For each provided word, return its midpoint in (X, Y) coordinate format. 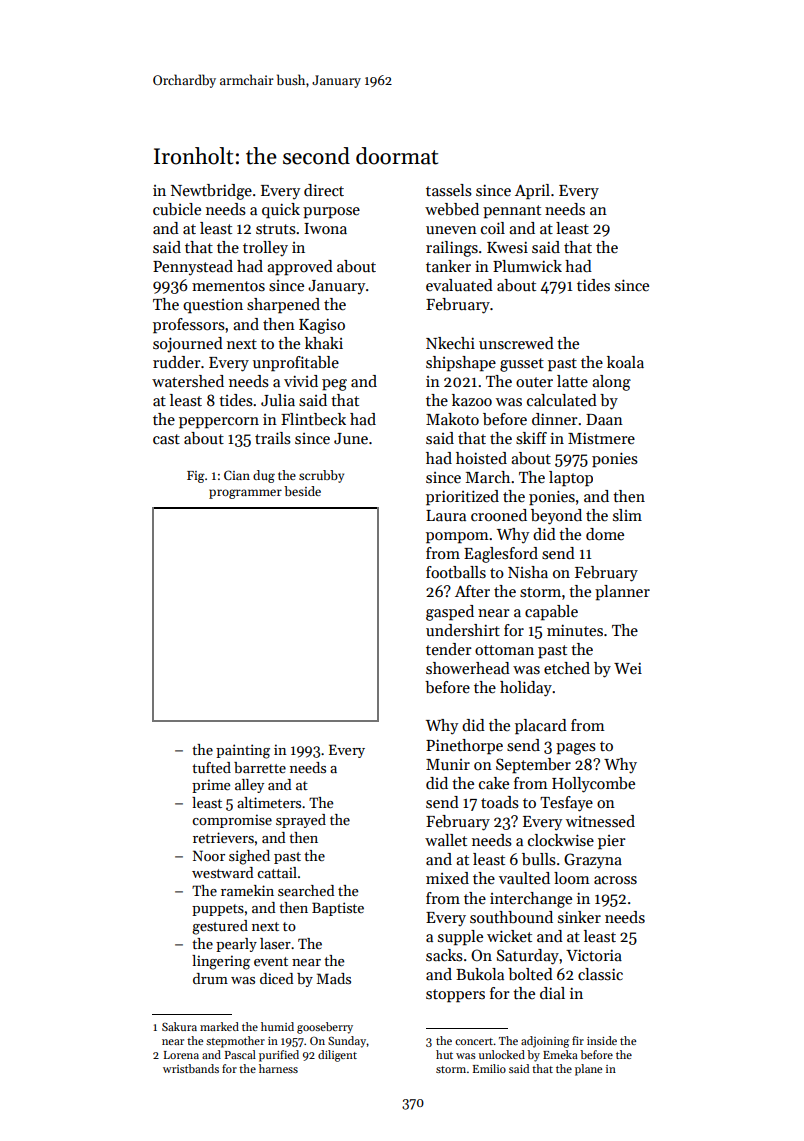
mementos (228, 286)
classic (600, 974)
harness (278, 1068)
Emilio (489, 1068)
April (532, 192)
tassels (449, 190)
